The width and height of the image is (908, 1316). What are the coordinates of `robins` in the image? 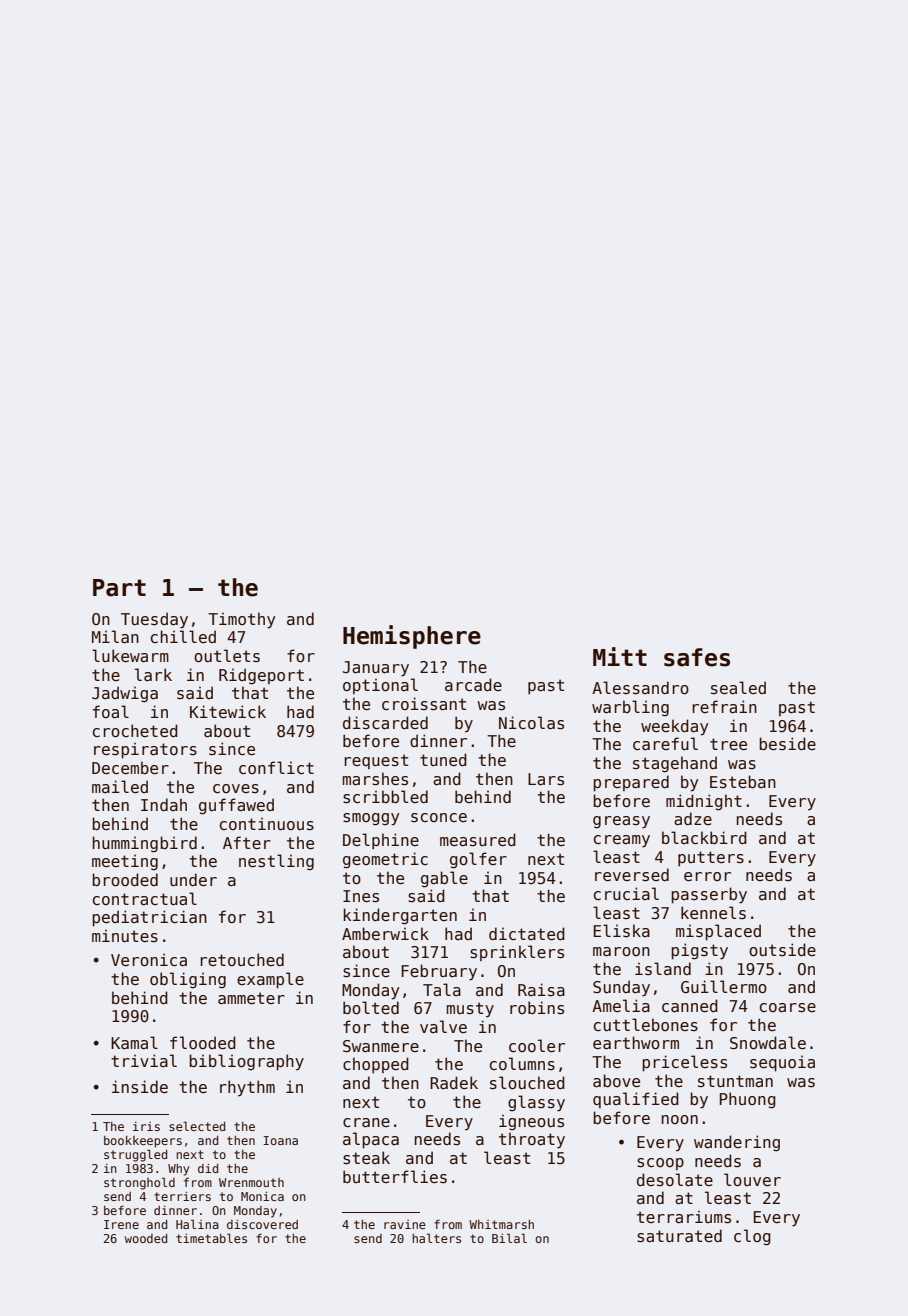 It's located at (537, 1008).
